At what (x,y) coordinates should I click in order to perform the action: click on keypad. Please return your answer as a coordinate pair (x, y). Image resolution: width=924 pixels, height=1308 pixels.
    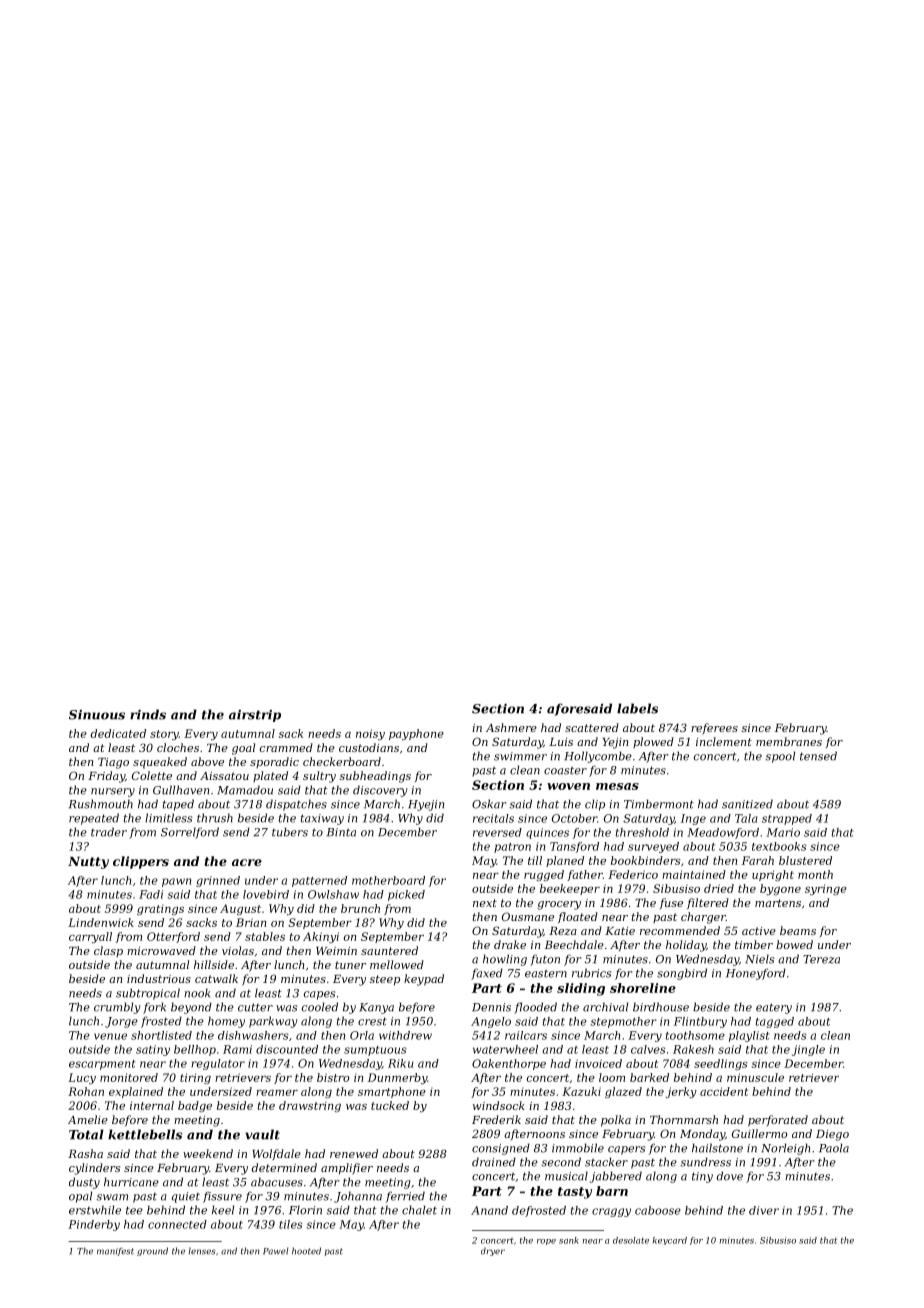
    Looking at the image, I should click on (424, 980).
